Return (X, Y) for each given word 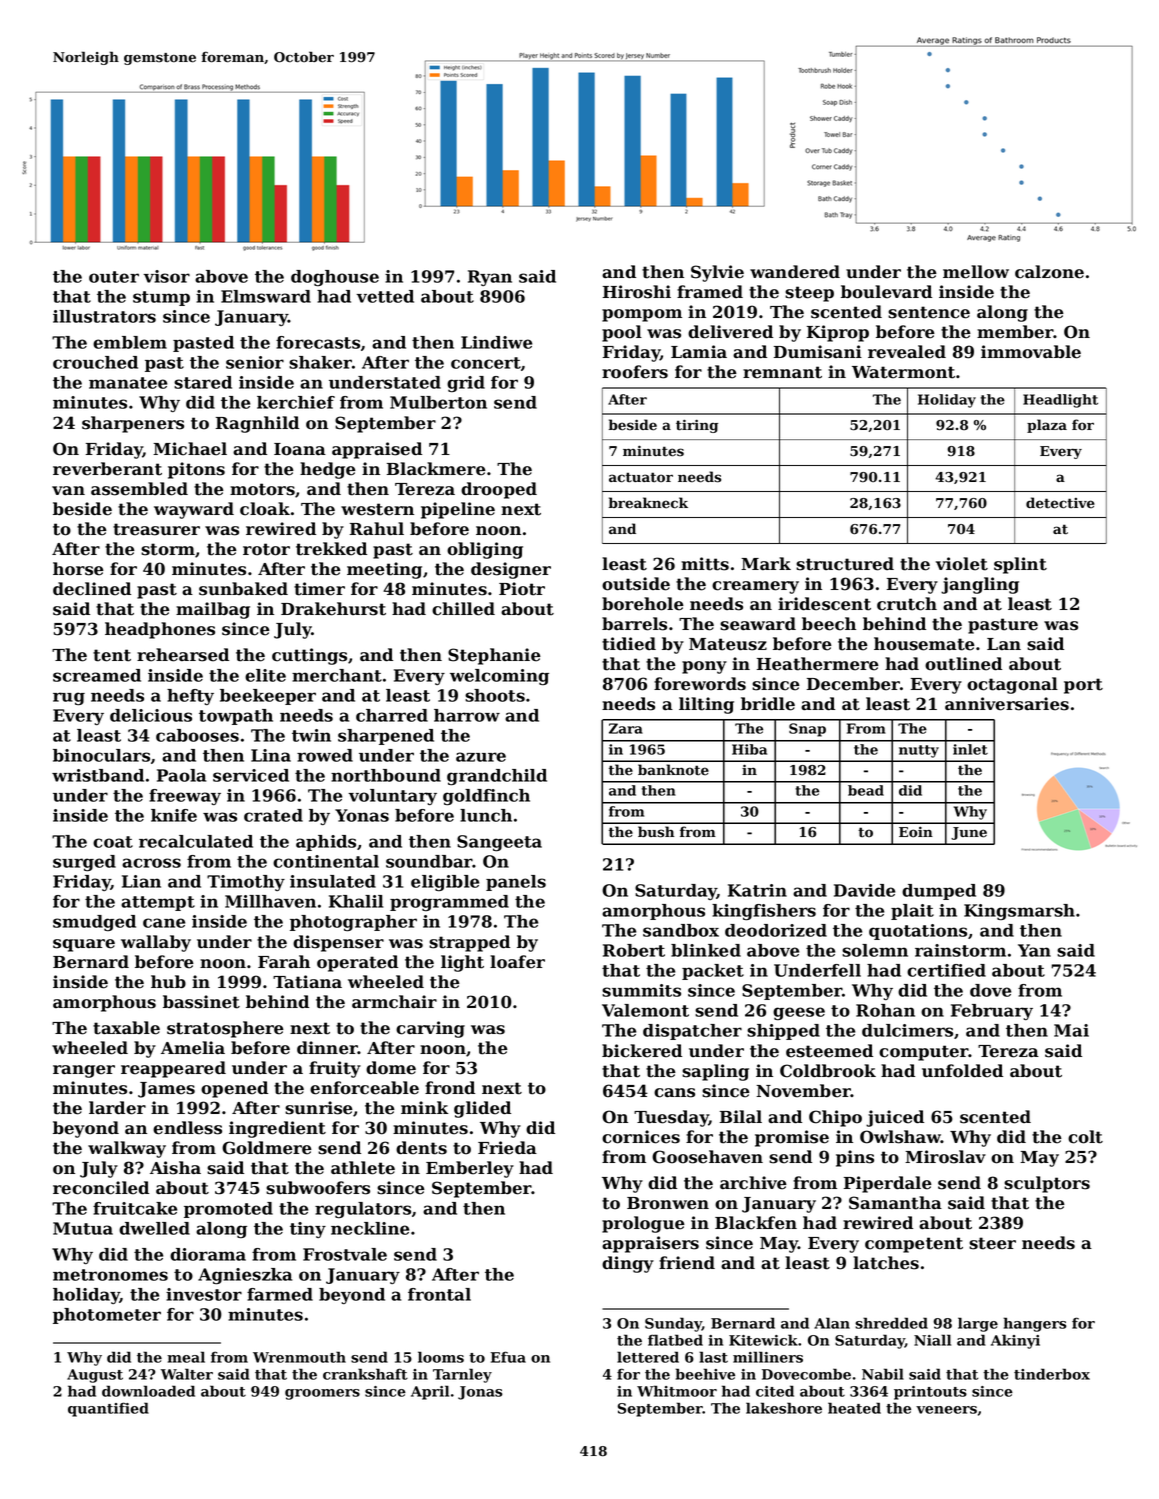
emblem (130, 342)
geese (799, 1013)
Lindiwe (496, 342)
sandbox (681, 930)
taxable (126, 1028)
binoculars (101, 755)
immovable (1031, 352)
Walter (186, 1374)
